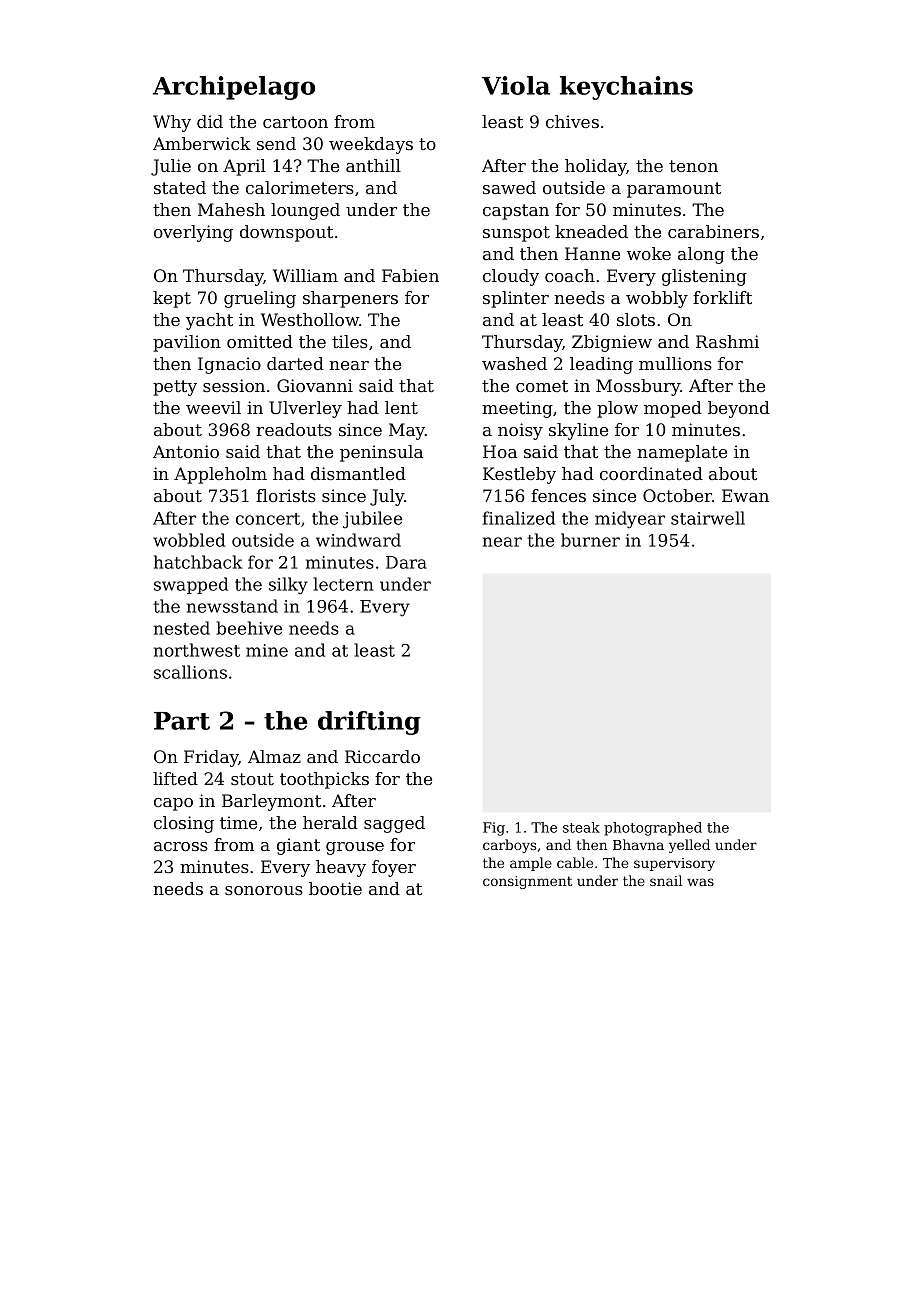 This screenshot has height=1311, width=924. Describe the element at coordinates (653, 829) in the screenshot. I see `photographed` at that location.
